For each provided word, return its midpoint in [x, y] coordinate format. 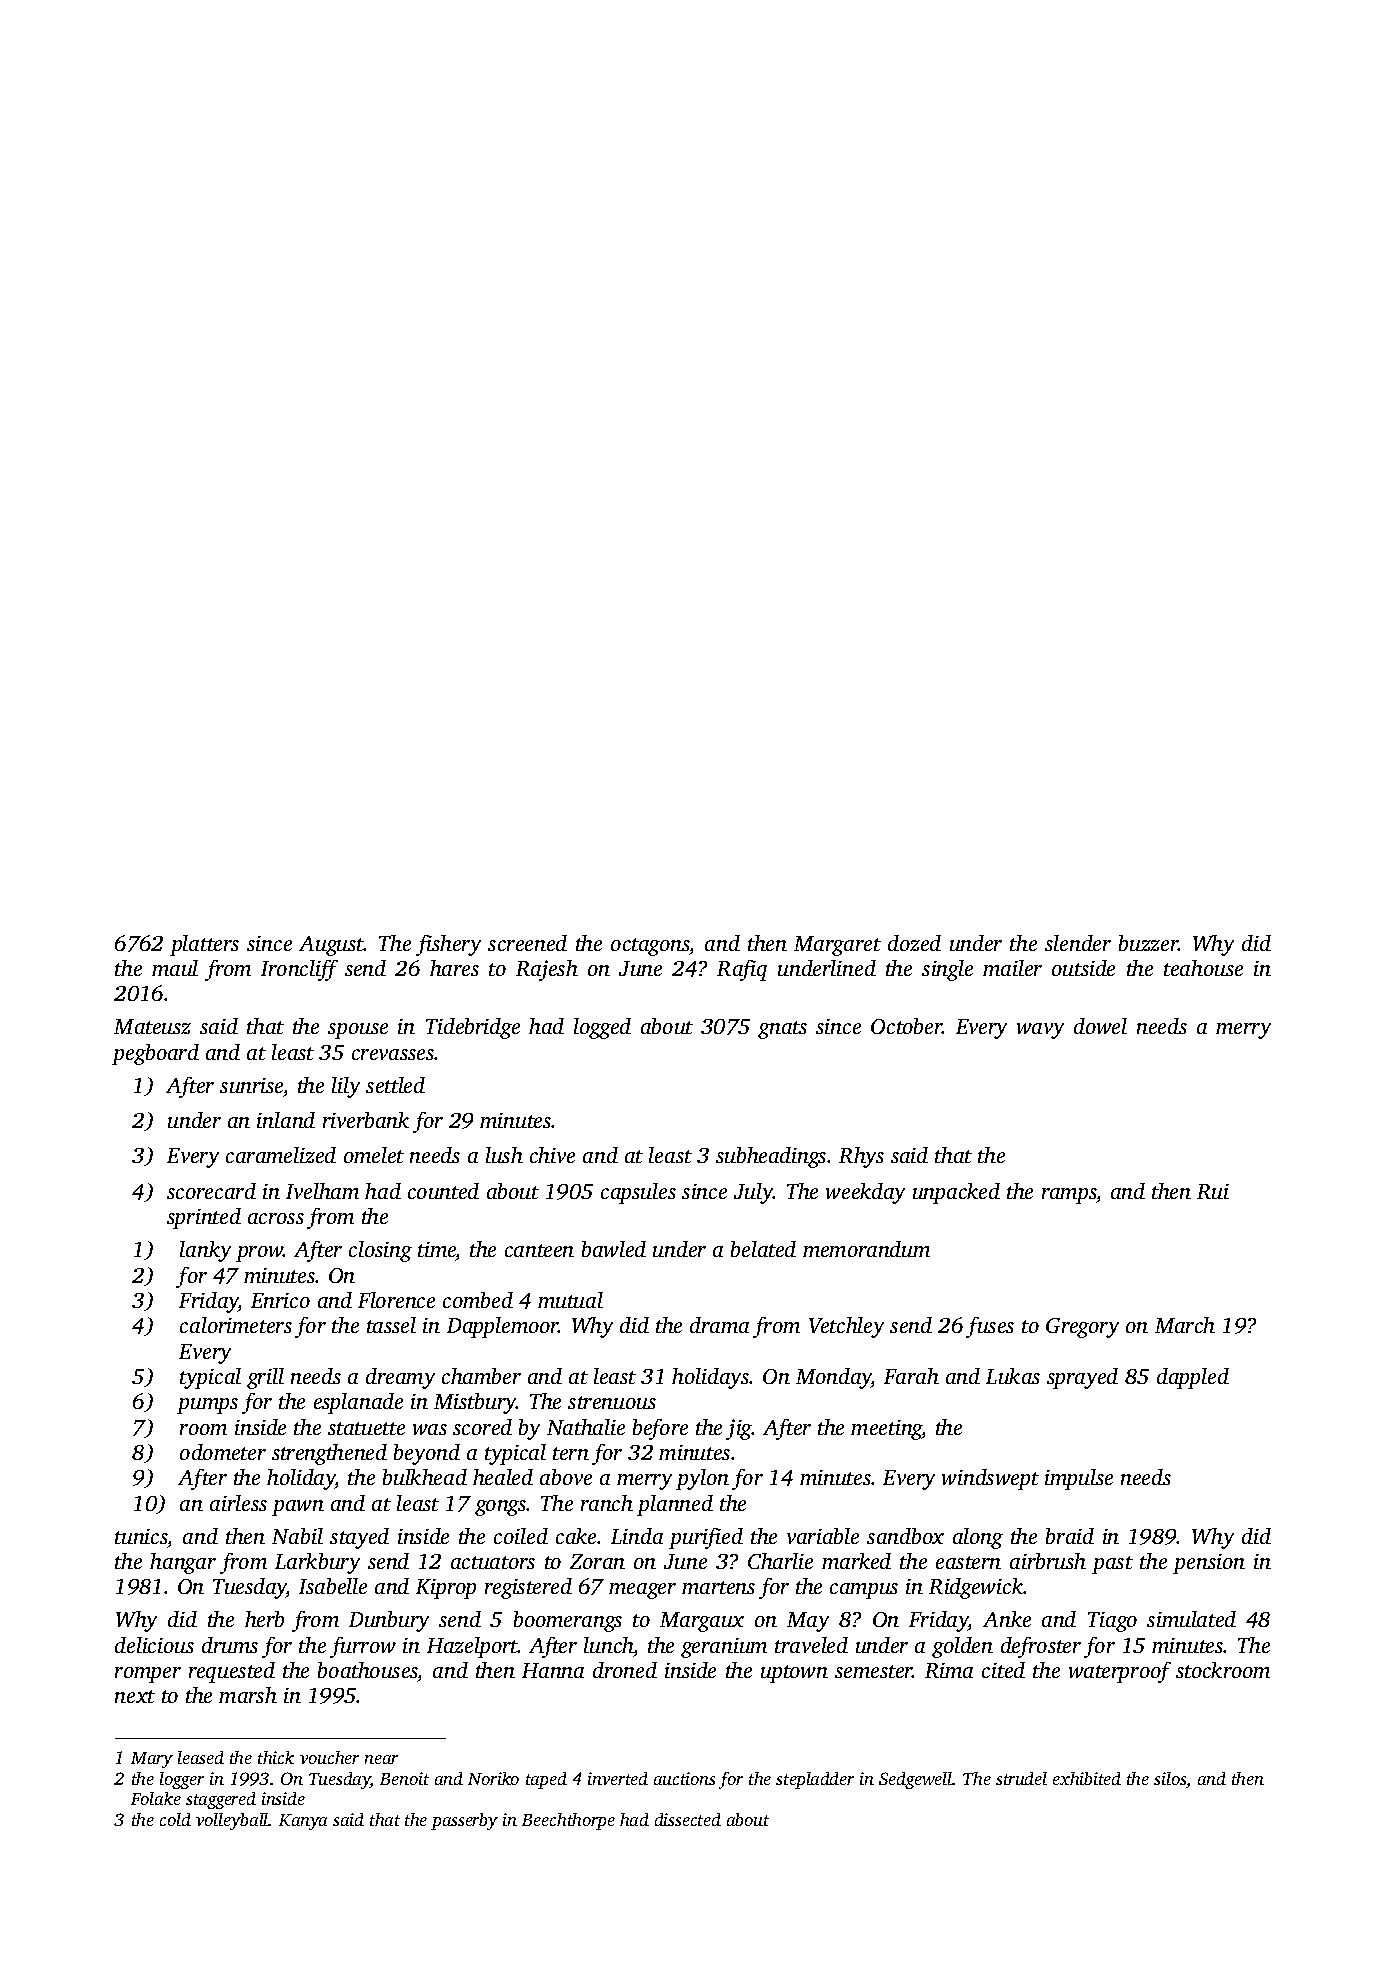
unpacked [956, 1193]
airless [238, 1503]
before [660, 1429]
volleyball [232, 1821]
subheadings [771, 1157]
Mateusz [152, 1026]
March [1185, 1325]
